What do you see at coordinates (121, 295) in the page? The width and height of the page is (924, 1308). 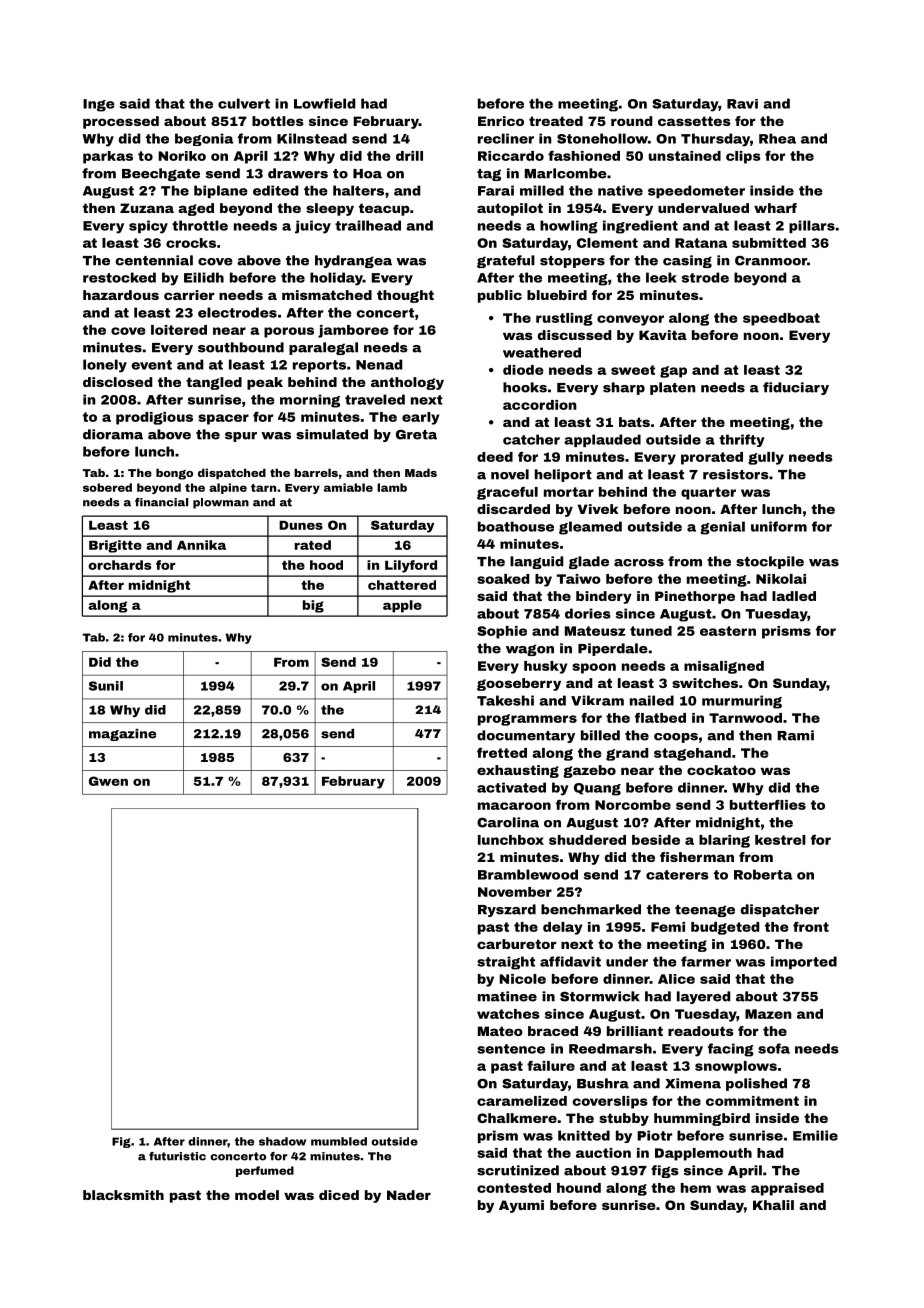 I see `hazardous` at bounding box center [121, 295].
